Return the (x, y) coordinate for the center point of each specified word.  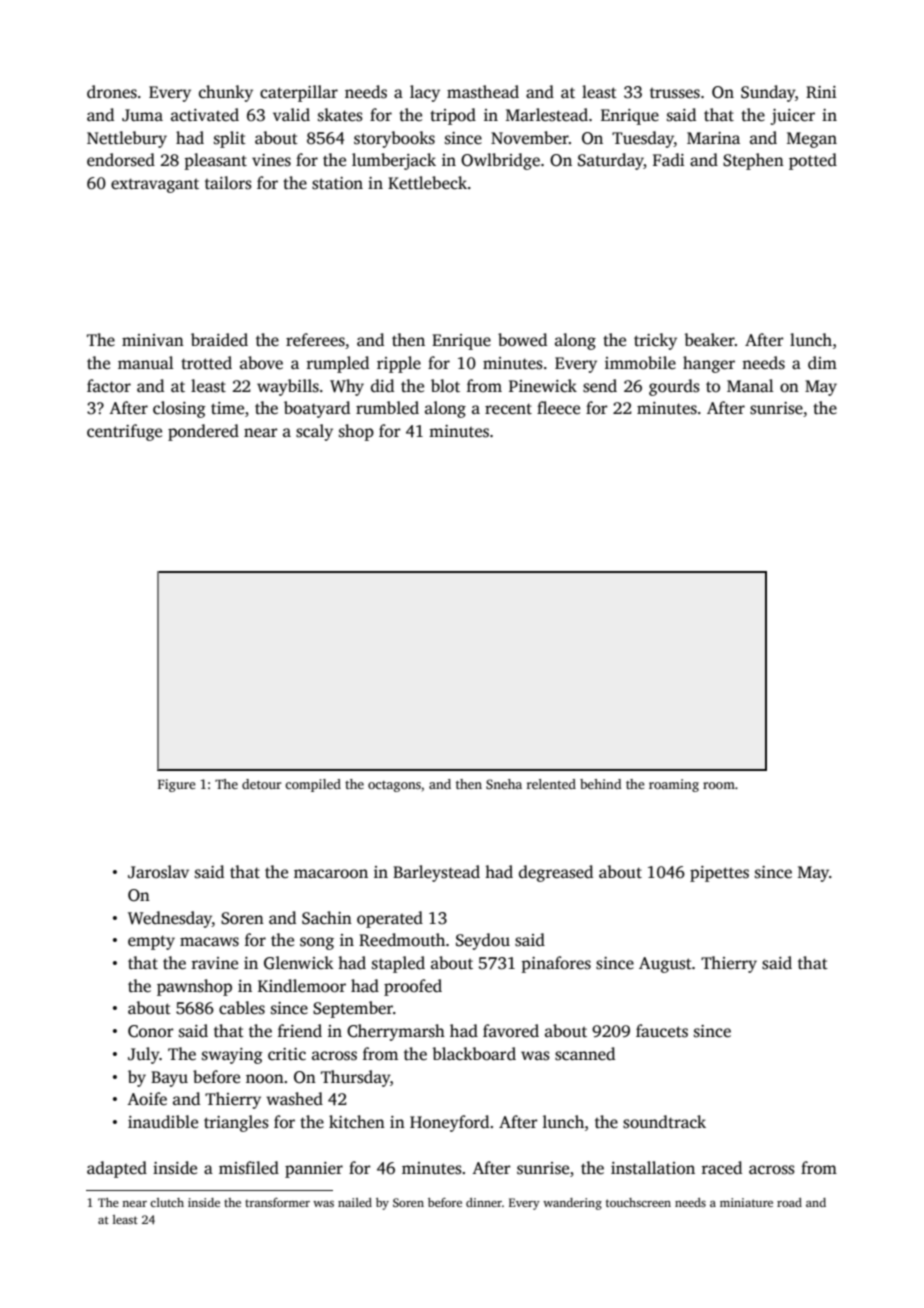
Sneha (504, 784)
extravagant (155, 185)
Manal (750, 385)
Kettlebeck (427, 183)
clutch (167, 1202)
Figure (177, 785)
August (665, 965)
